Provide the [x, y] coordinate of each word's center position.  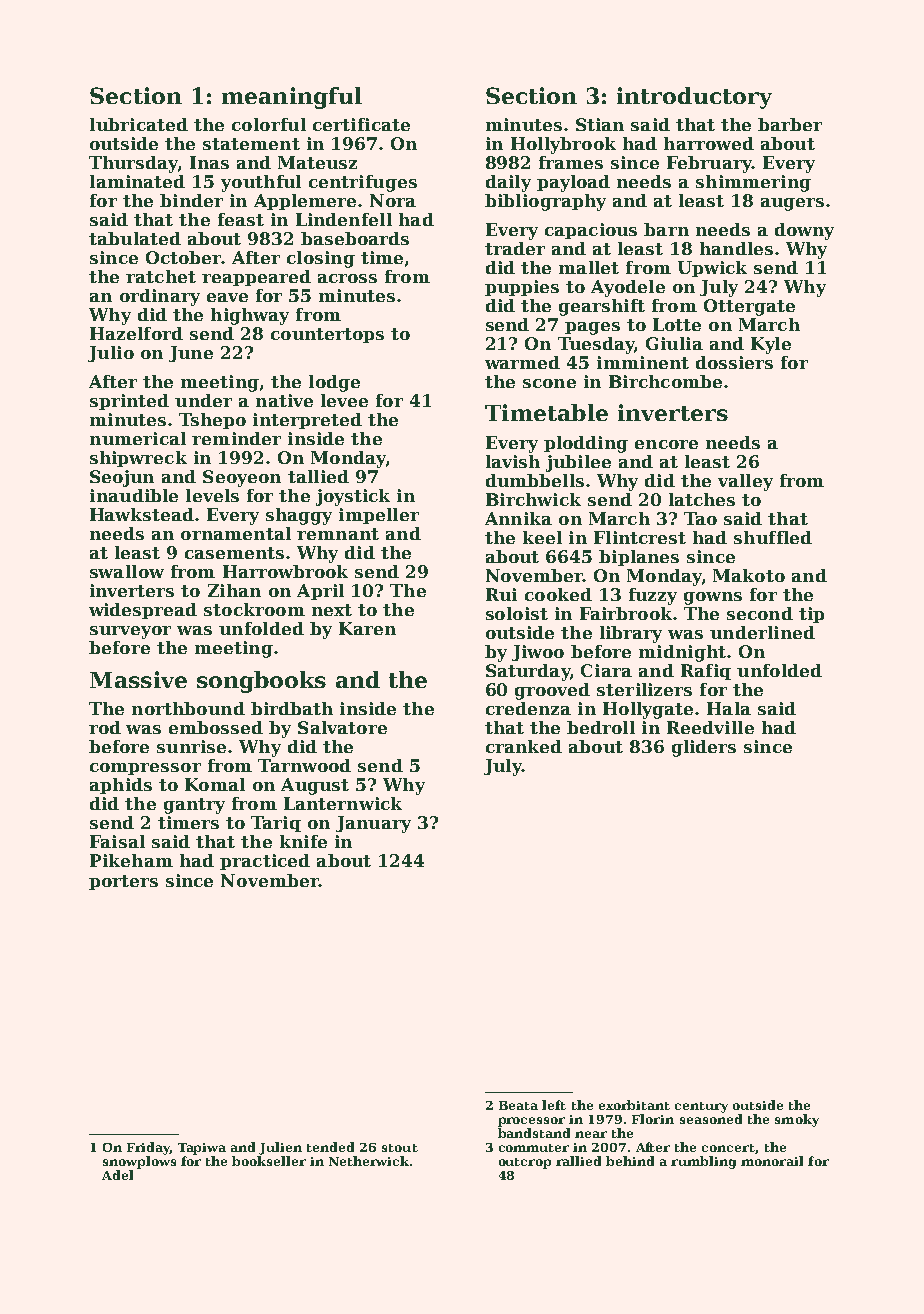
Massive [138, 679]
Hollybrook [563, 145]
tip [811, 615]
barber [790, 124]
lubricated [139, 124]
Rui [501, 594]
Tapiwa [202, 1149]
